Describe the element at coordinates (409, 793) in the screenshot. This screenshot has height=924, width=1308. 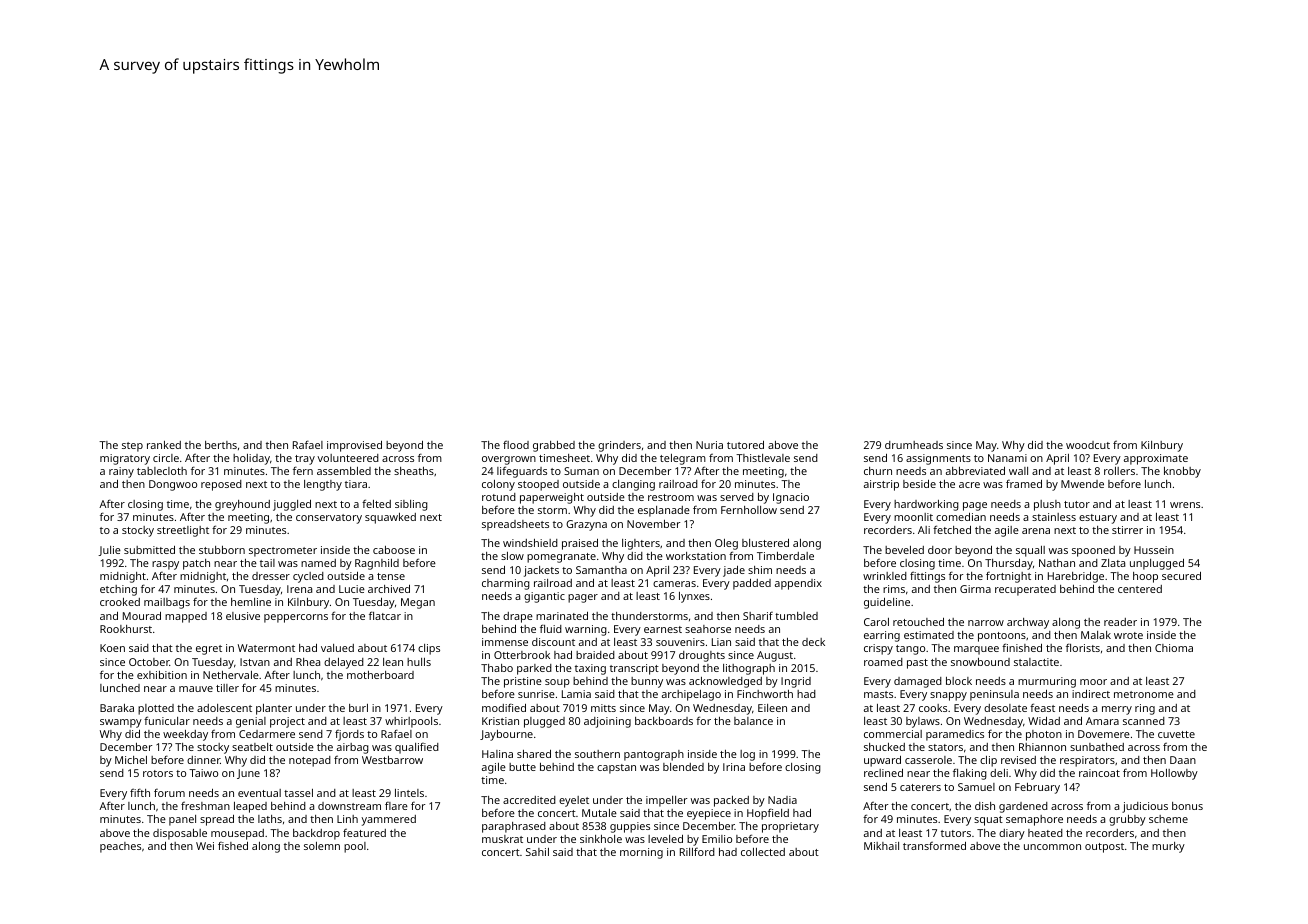
I see `lintels` at that location.
